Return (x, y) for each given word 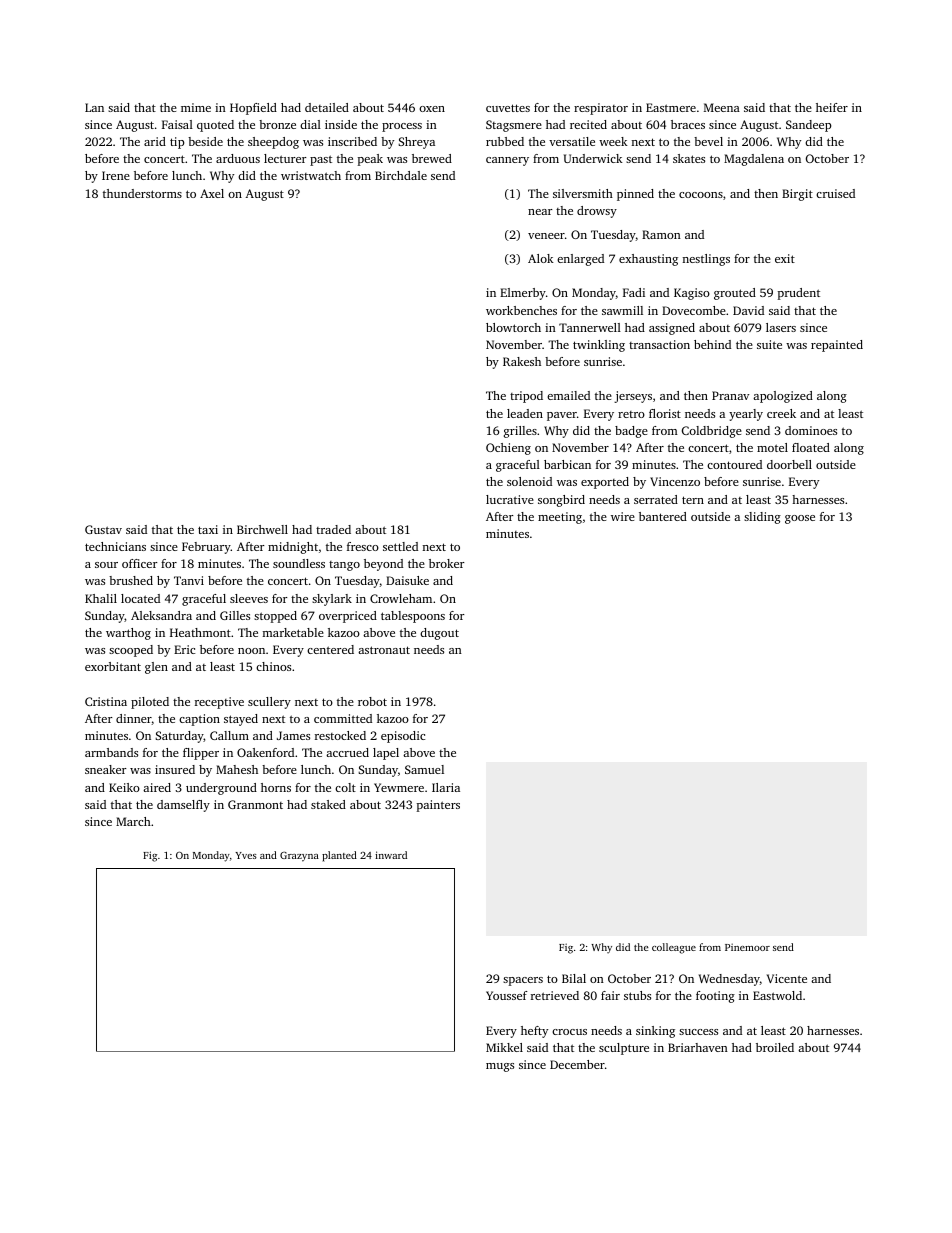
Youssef (507, 995)
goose (800, 519)
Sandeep (808, 126)
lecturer (285, 158)
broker (446, 563)
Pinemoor (747, 947)
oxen (432, 109)
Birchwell (262, 529)
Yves (246, 855)
